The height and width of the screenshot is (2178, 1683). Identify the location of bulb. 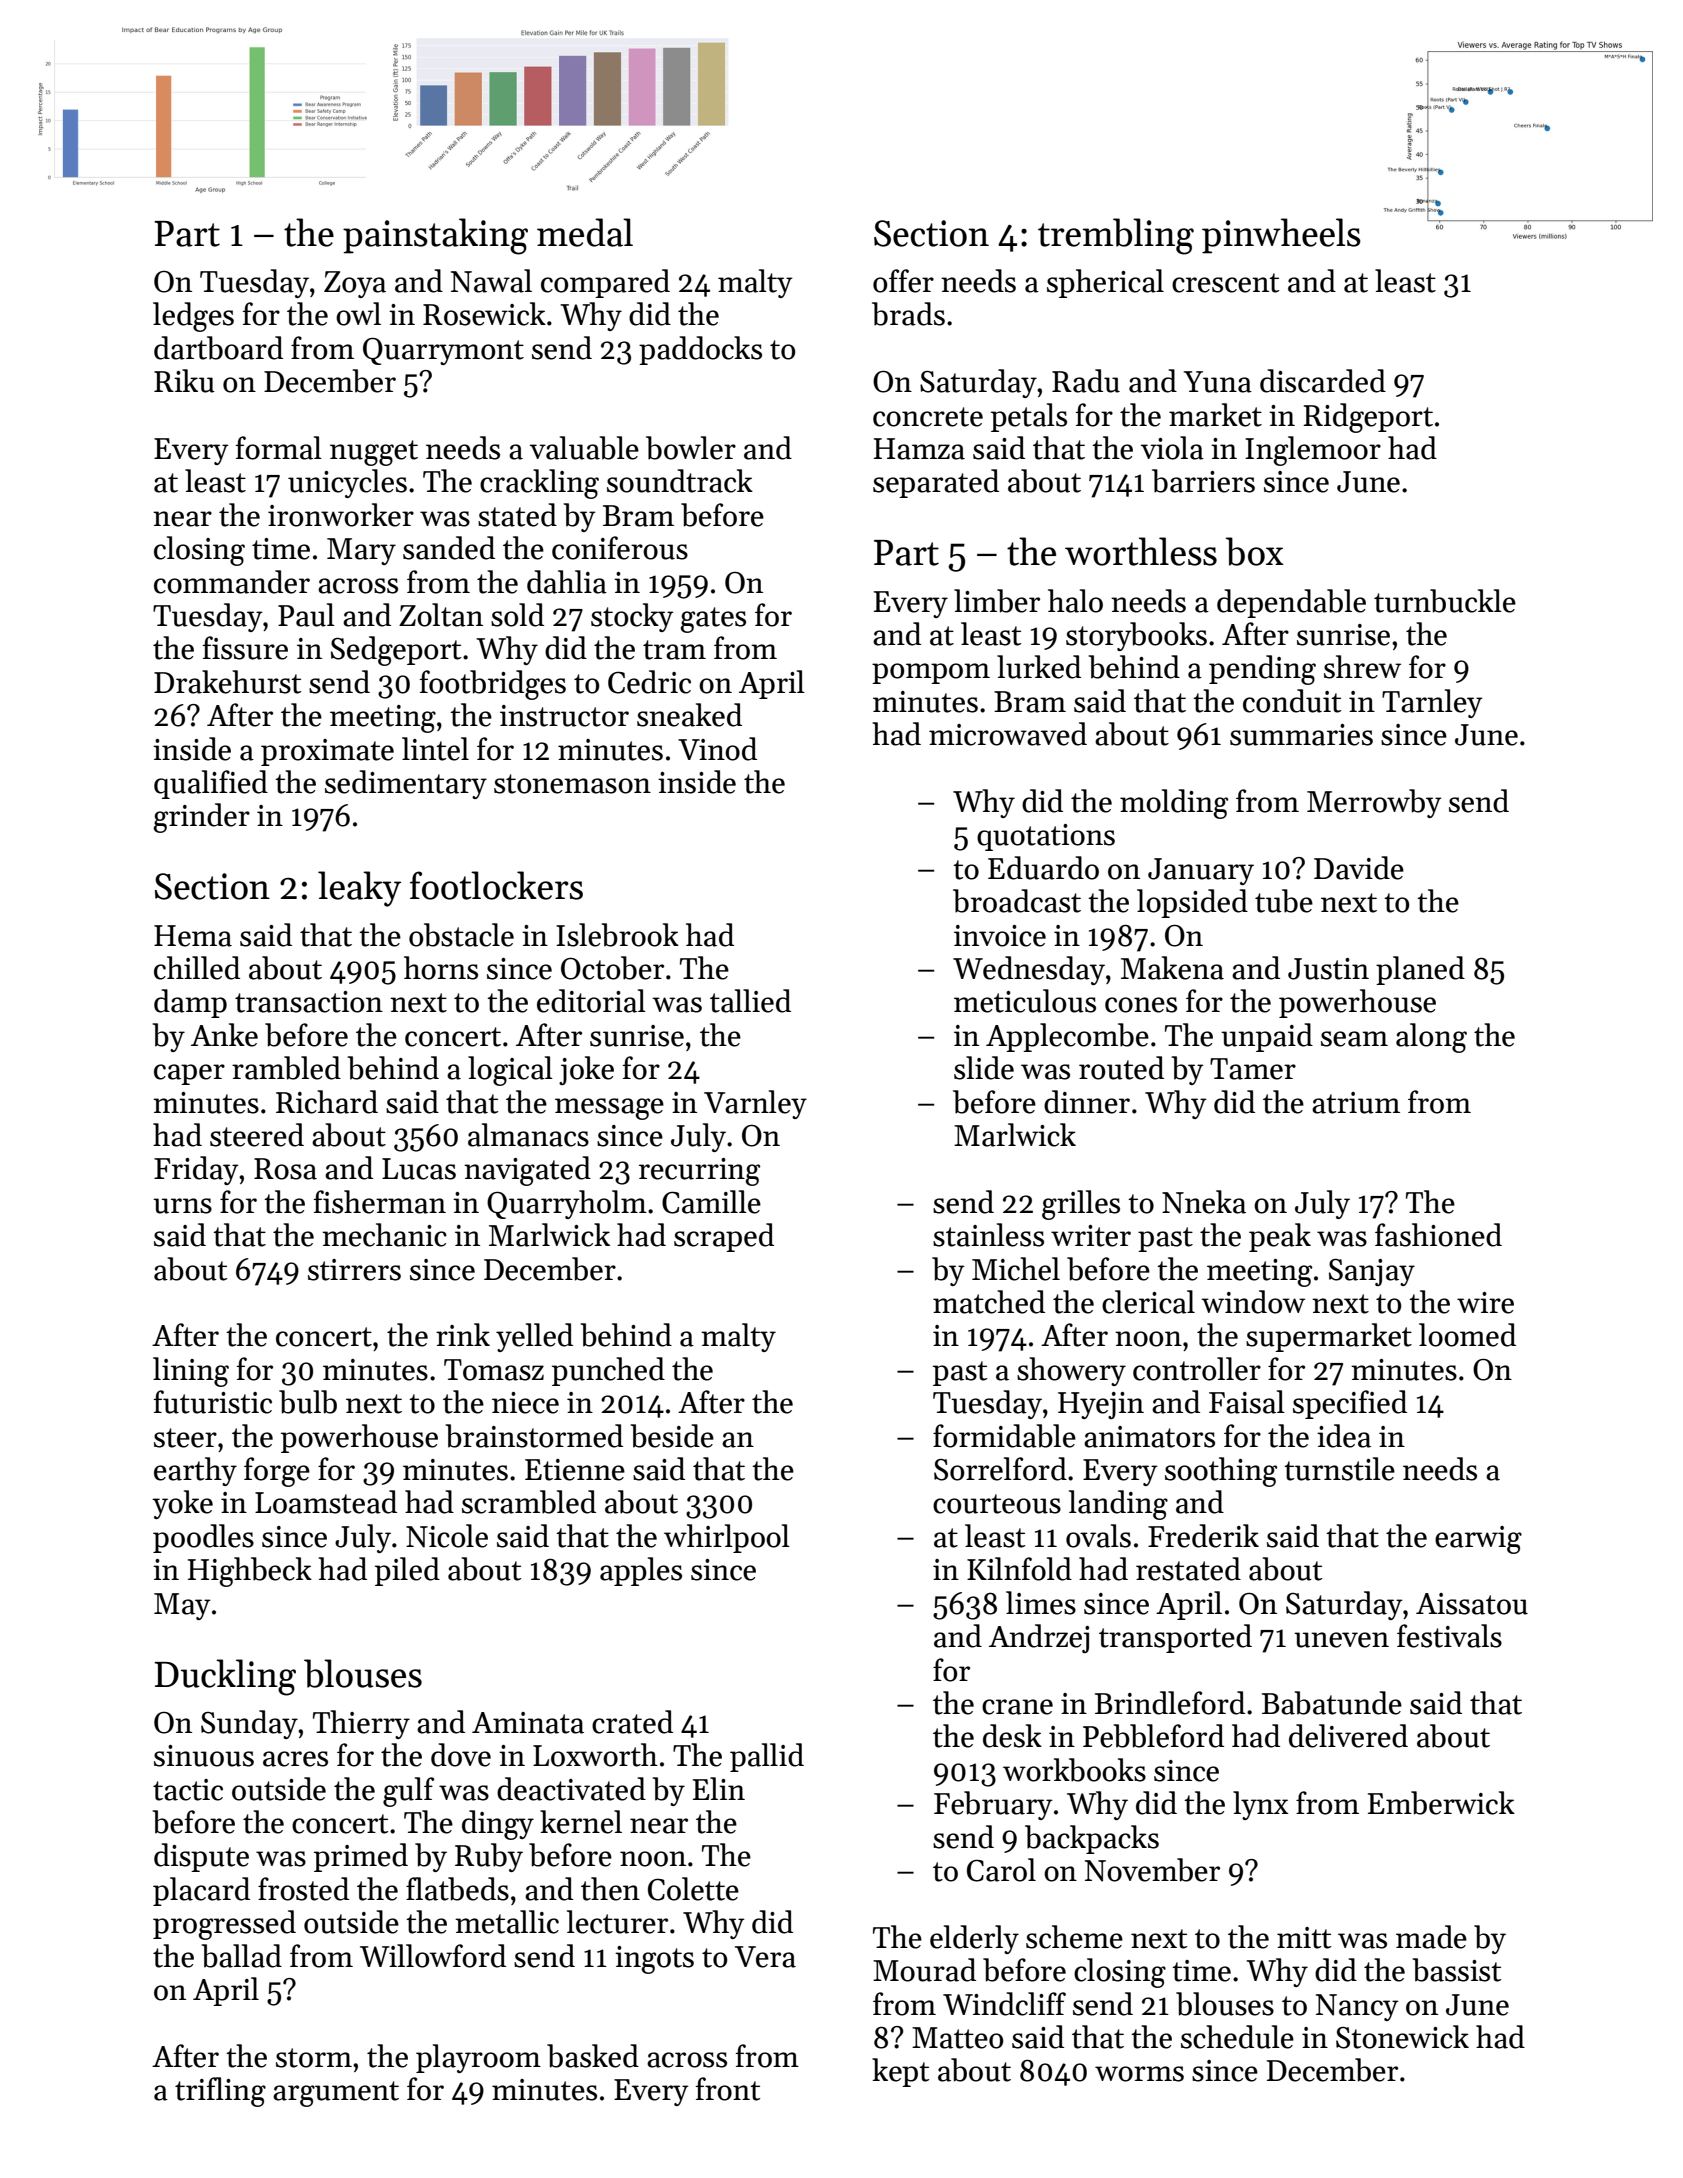
(308, 1402).
